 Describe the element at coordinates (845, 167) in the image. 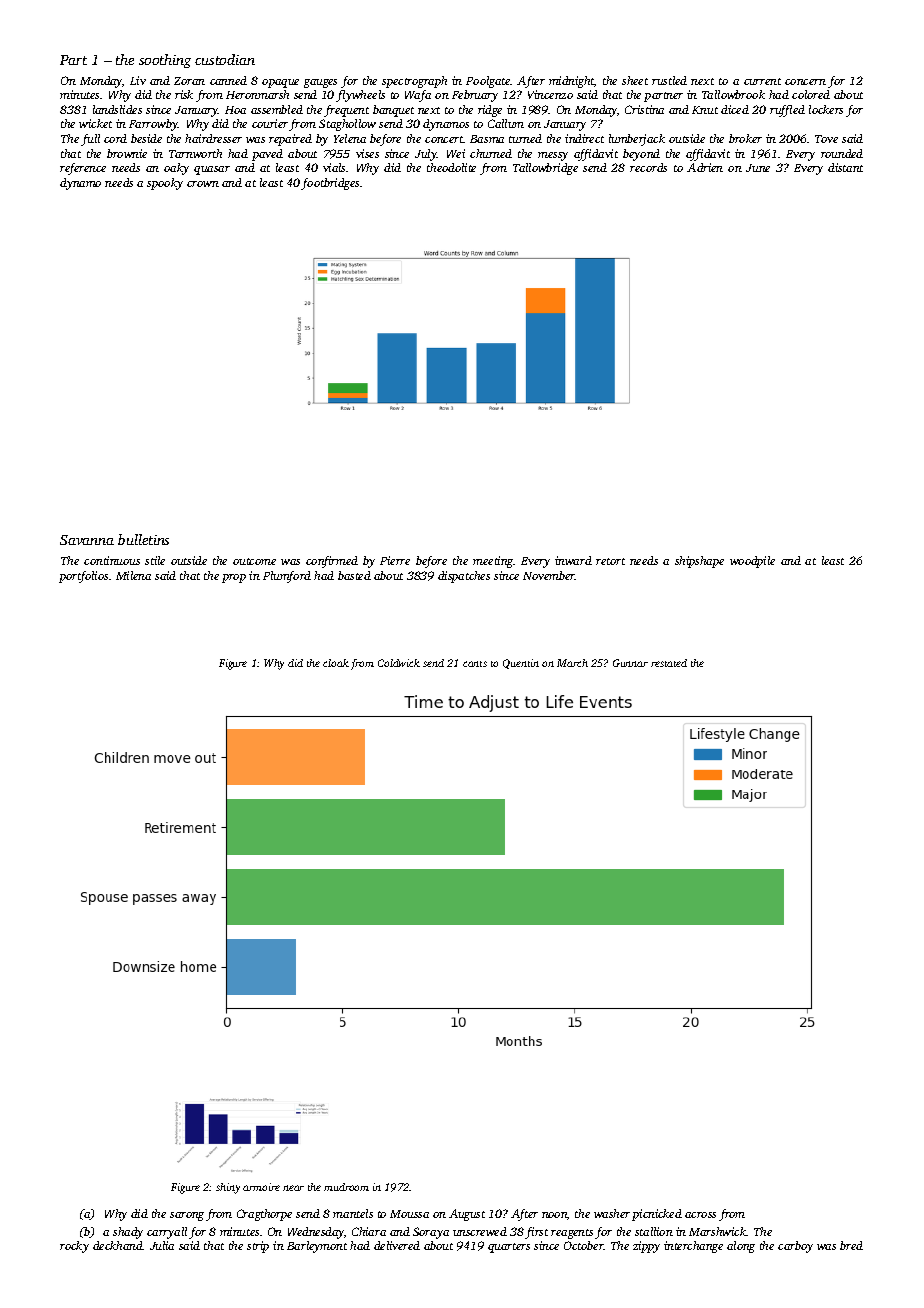

I see `distant` at that location.
